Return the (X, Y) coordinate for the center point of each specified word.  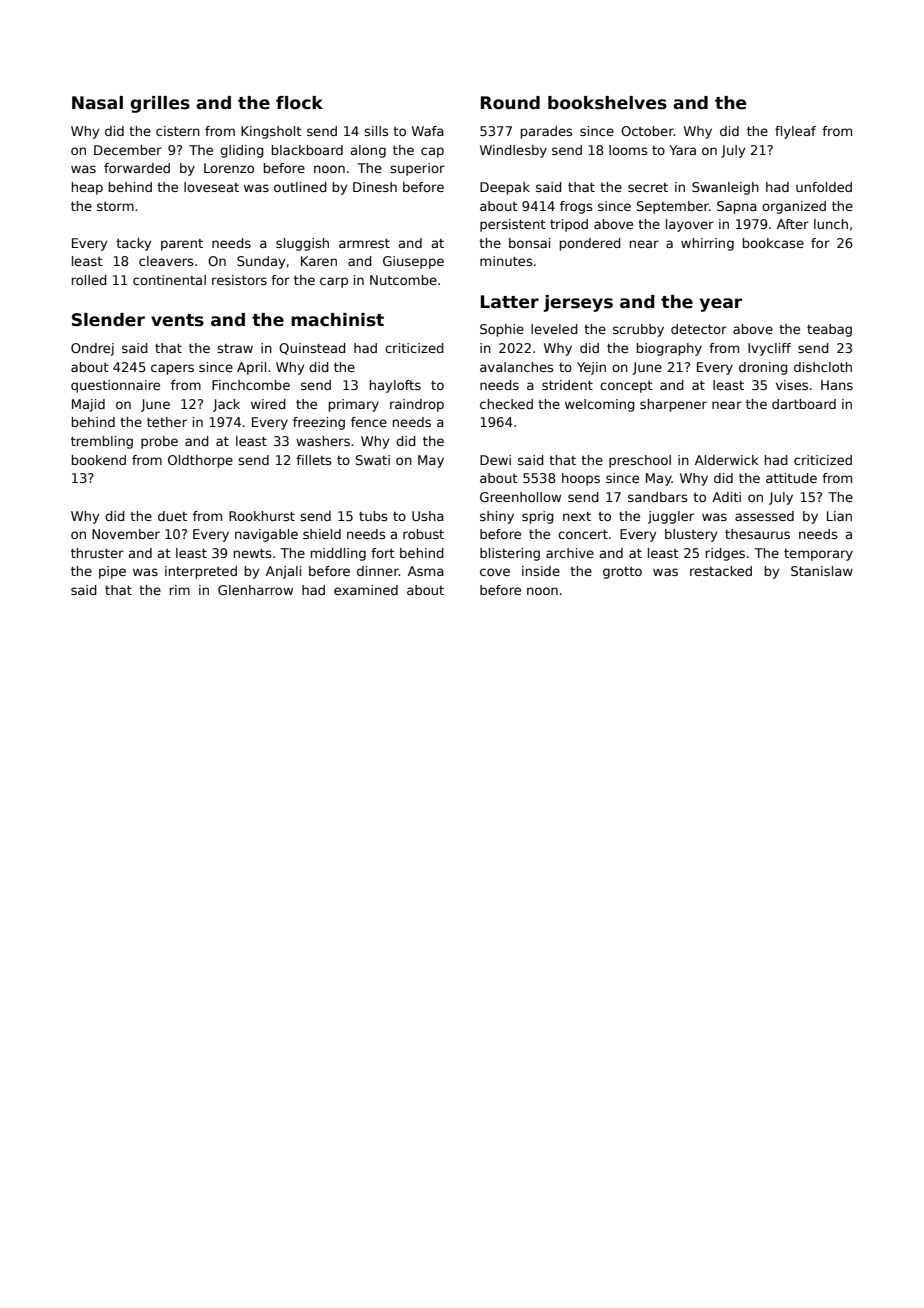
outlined (300, 187)
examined (366, 590)
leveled (554, 329)
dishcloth (823, 367)
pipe (112, 572)
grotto (622, 573)
